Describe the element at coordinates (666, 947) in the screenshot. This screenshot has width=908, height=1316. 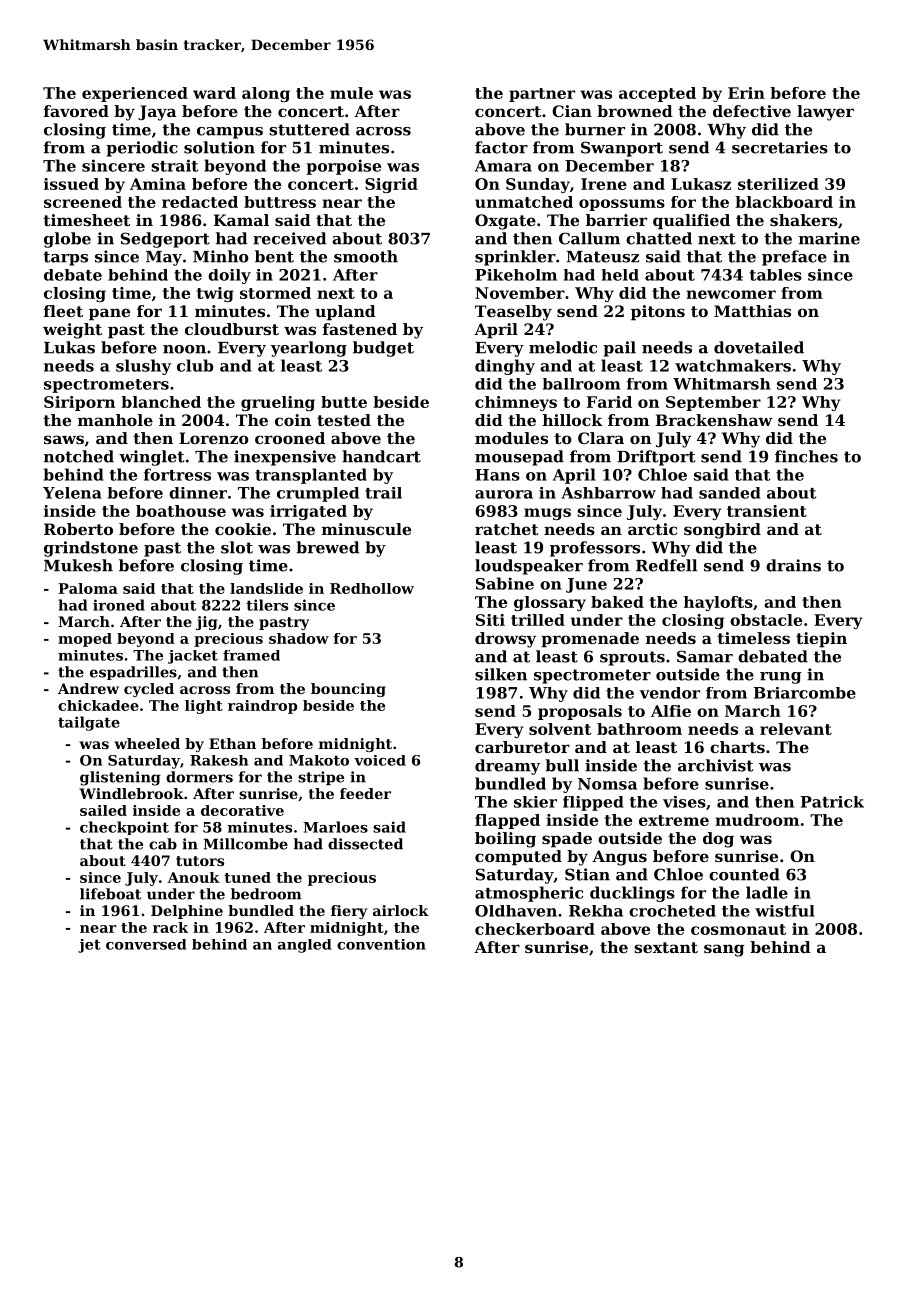
I see `sextant` at that location.
